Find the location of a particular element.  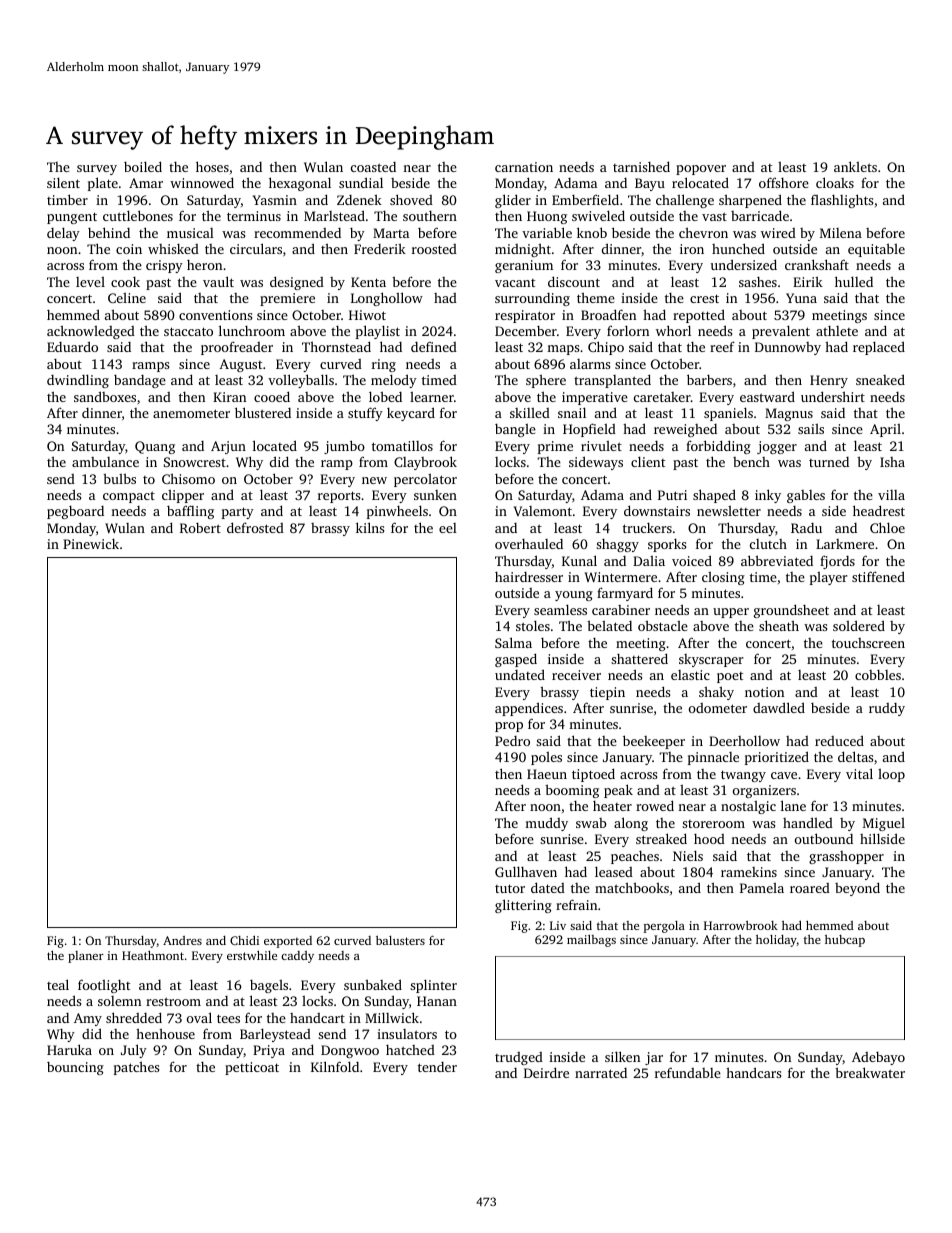

belated is located at coordinates (609, 625).
